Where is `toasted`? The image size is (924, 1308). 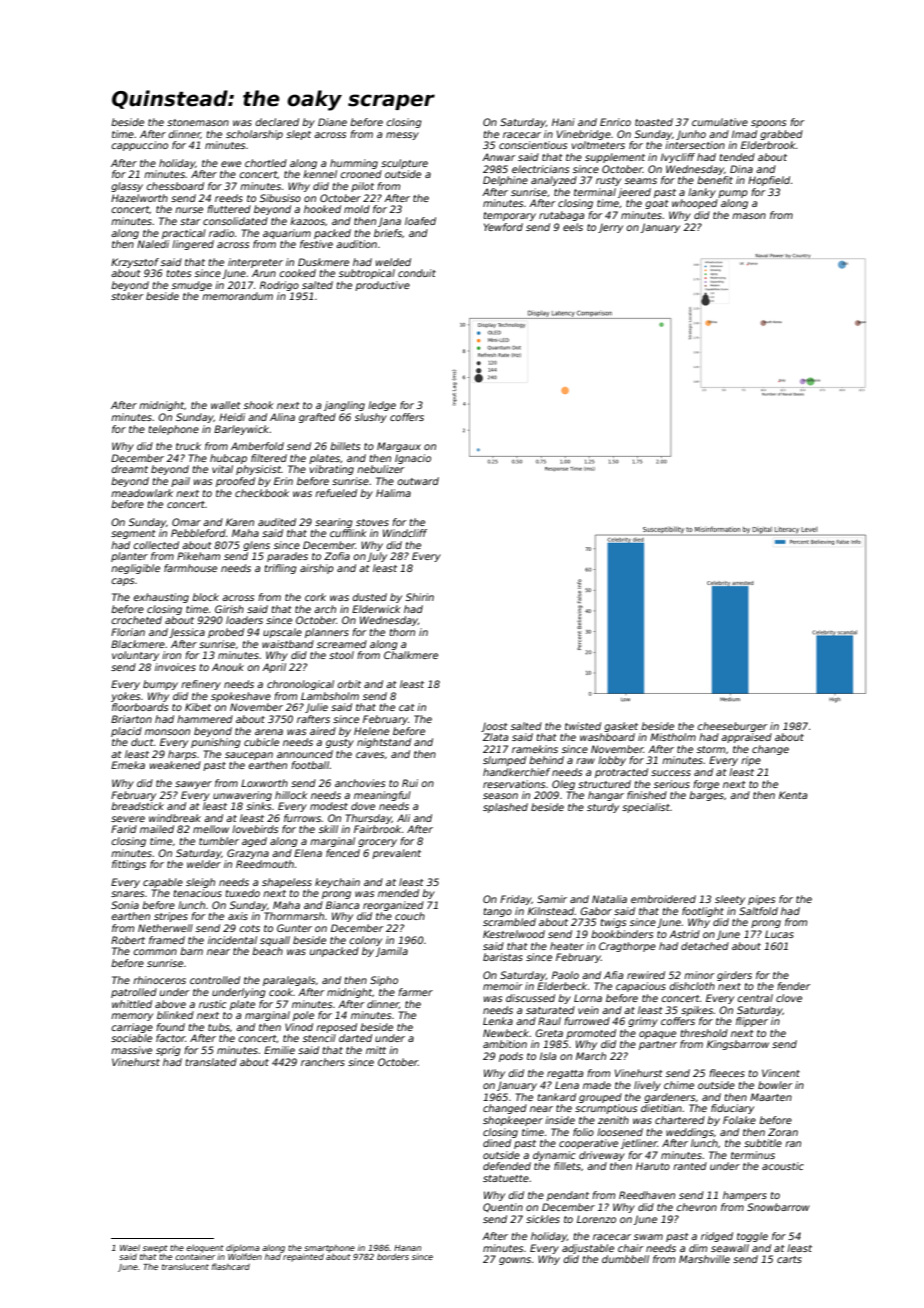
toasted is located at coordinates (654, 122).
